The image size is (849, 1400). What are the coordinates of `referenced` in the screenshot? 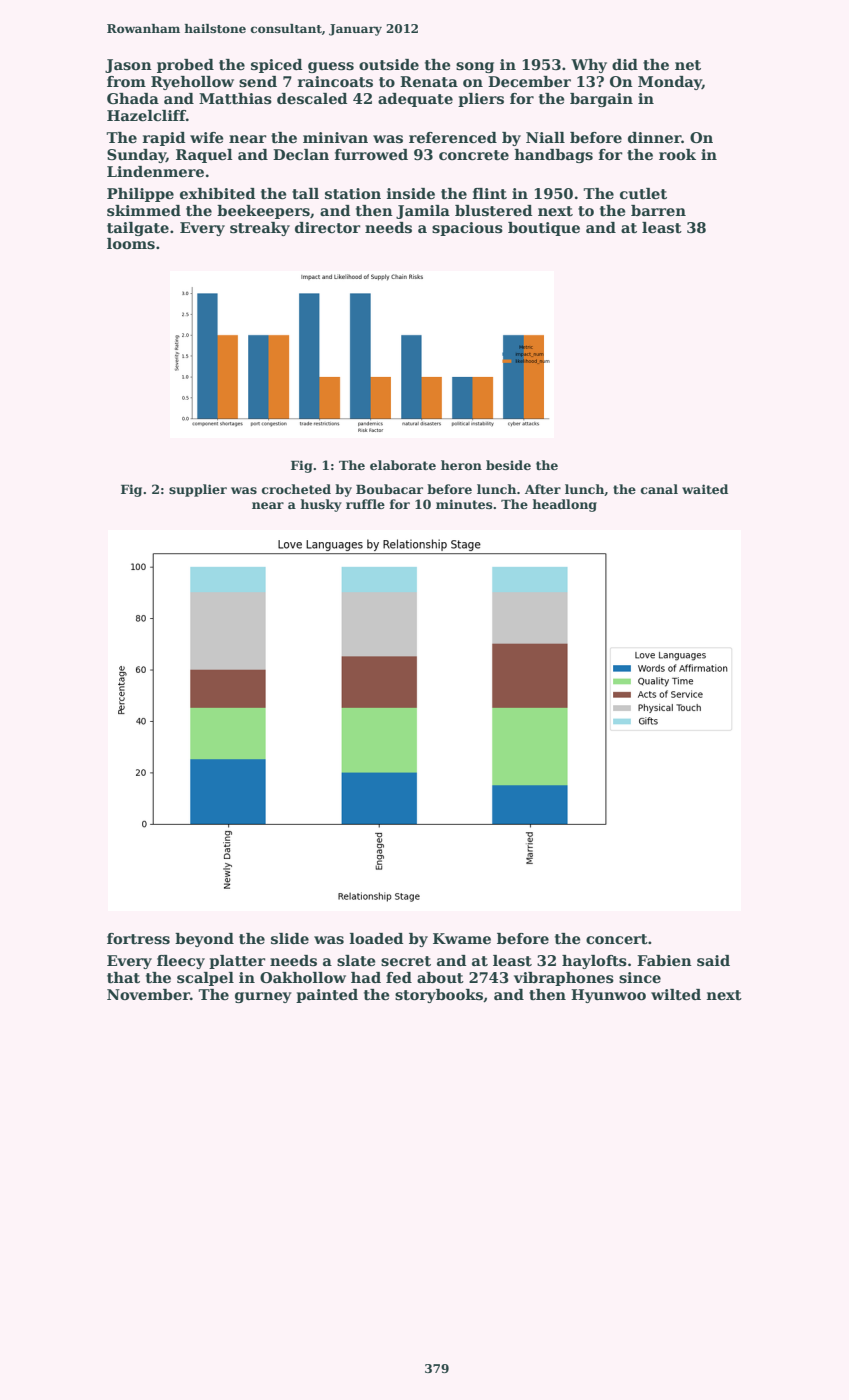 It's located at (453, 137).
